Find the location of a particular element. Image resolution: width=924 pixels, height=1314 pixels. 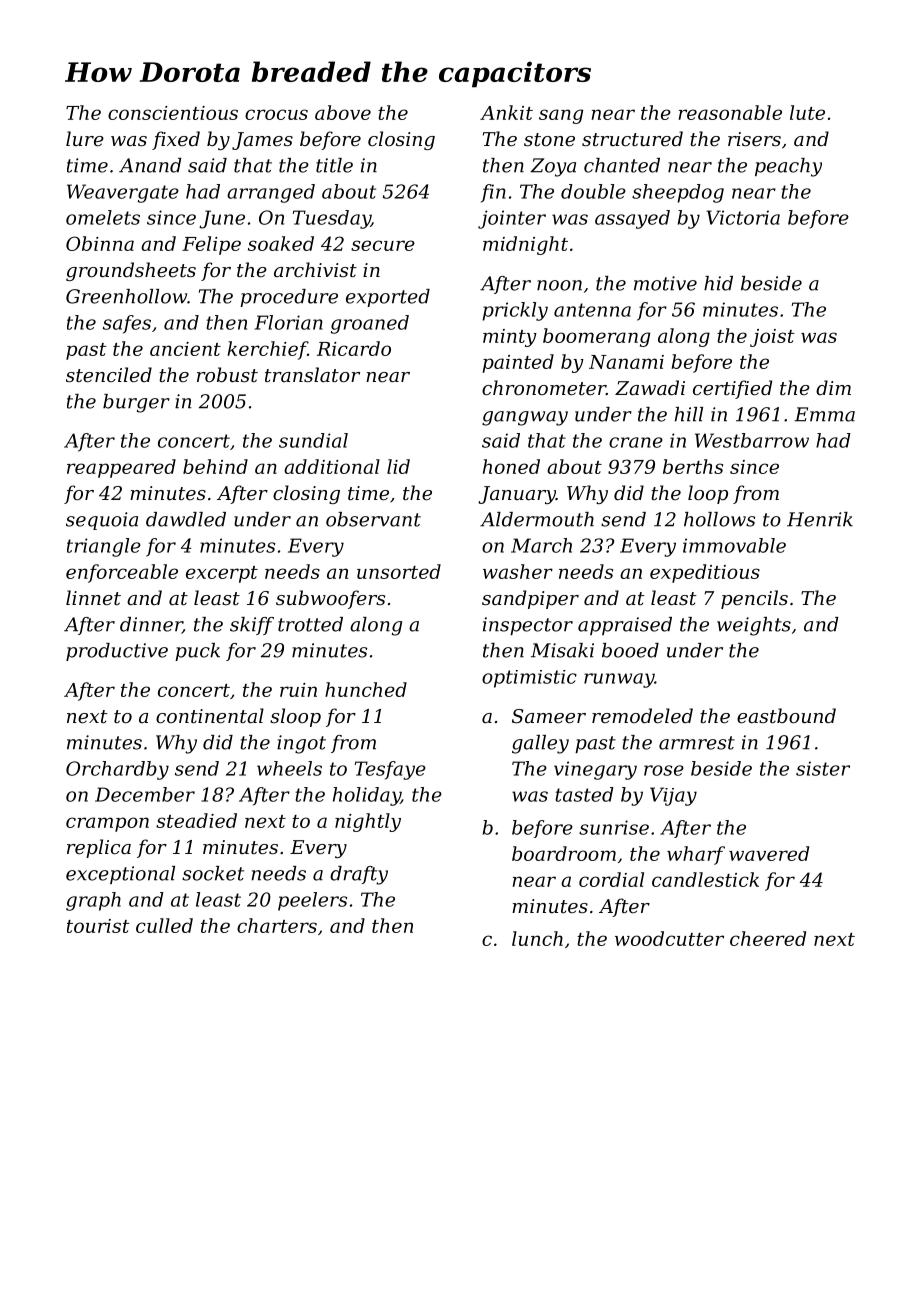

dawdled is located at coordinates (186, 519).
